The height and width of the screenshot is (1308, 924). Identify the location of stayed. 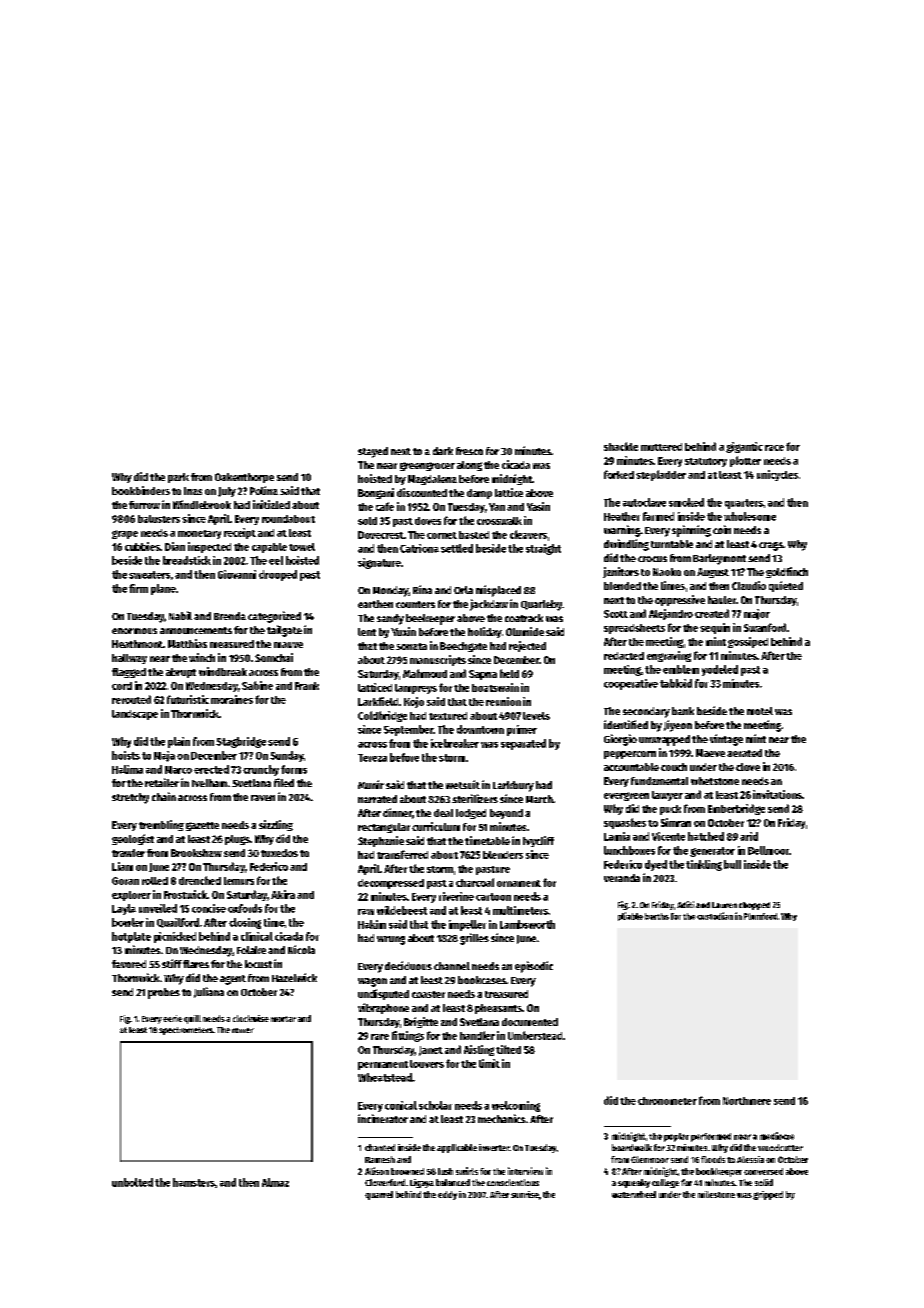
(373, 452).
